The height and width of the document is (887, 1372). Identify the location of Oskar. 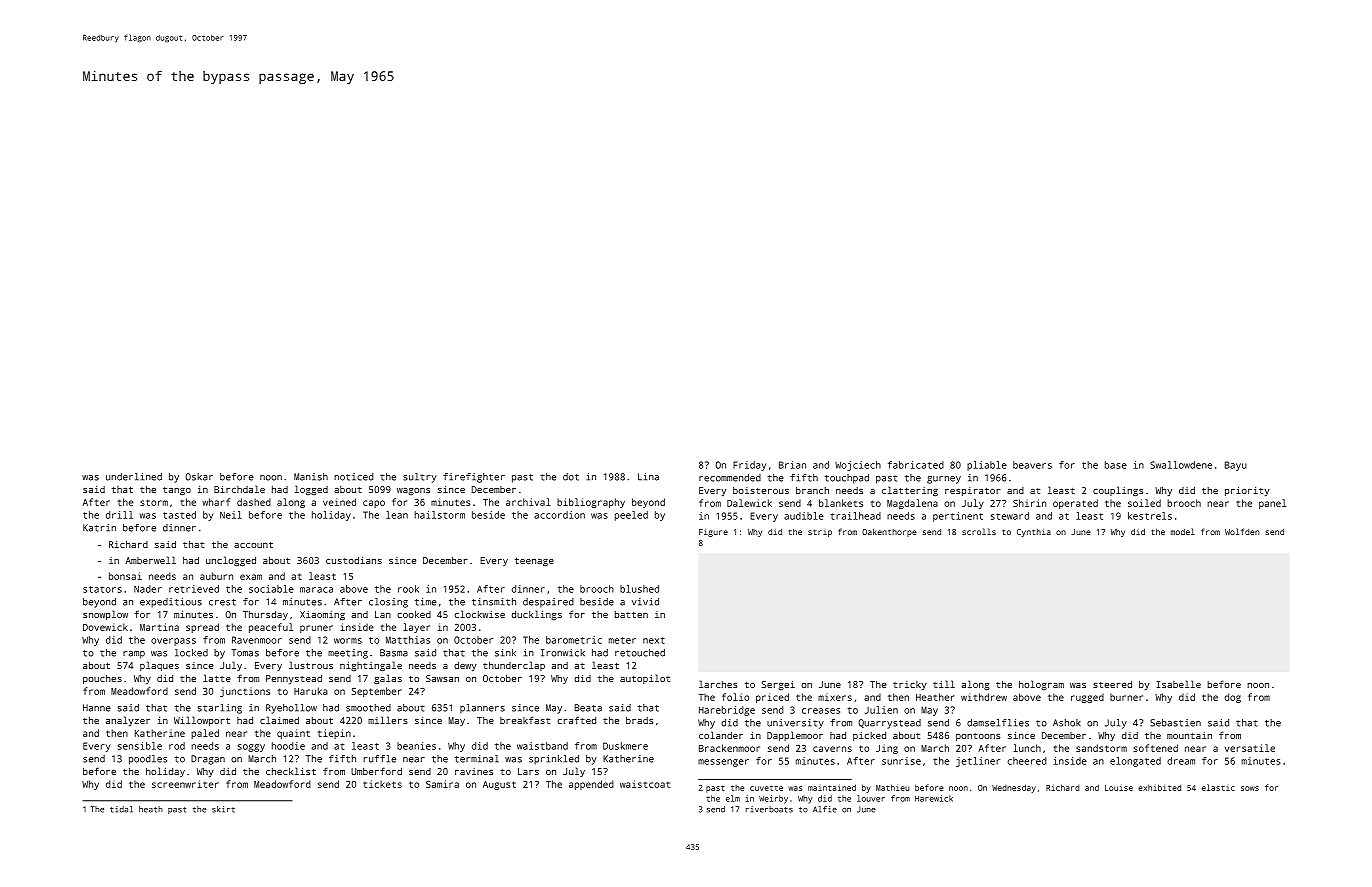
(199, 477).
